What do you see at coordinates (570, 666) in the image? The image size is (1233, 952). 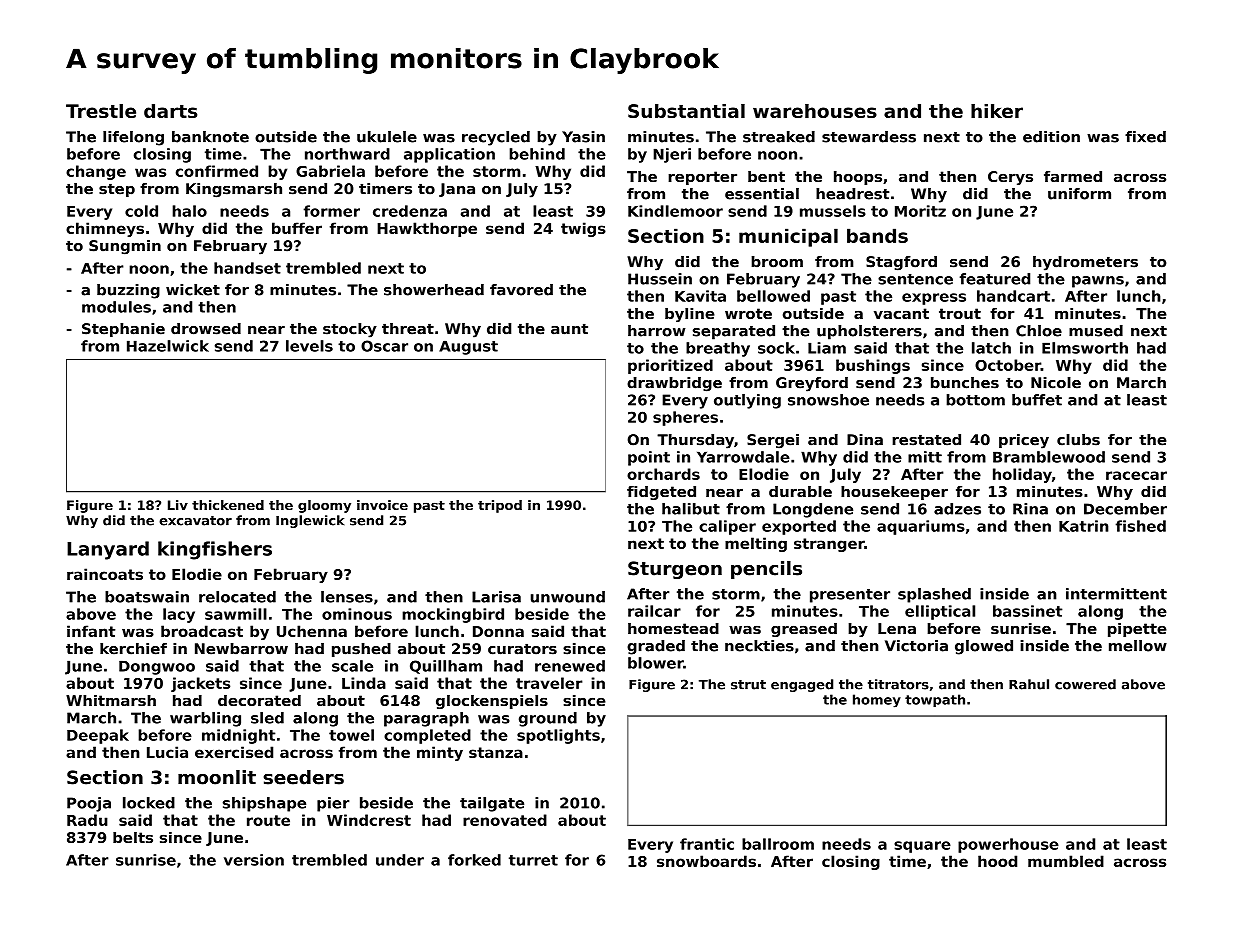 I see `renewed` at bounding box center [570, 666].
